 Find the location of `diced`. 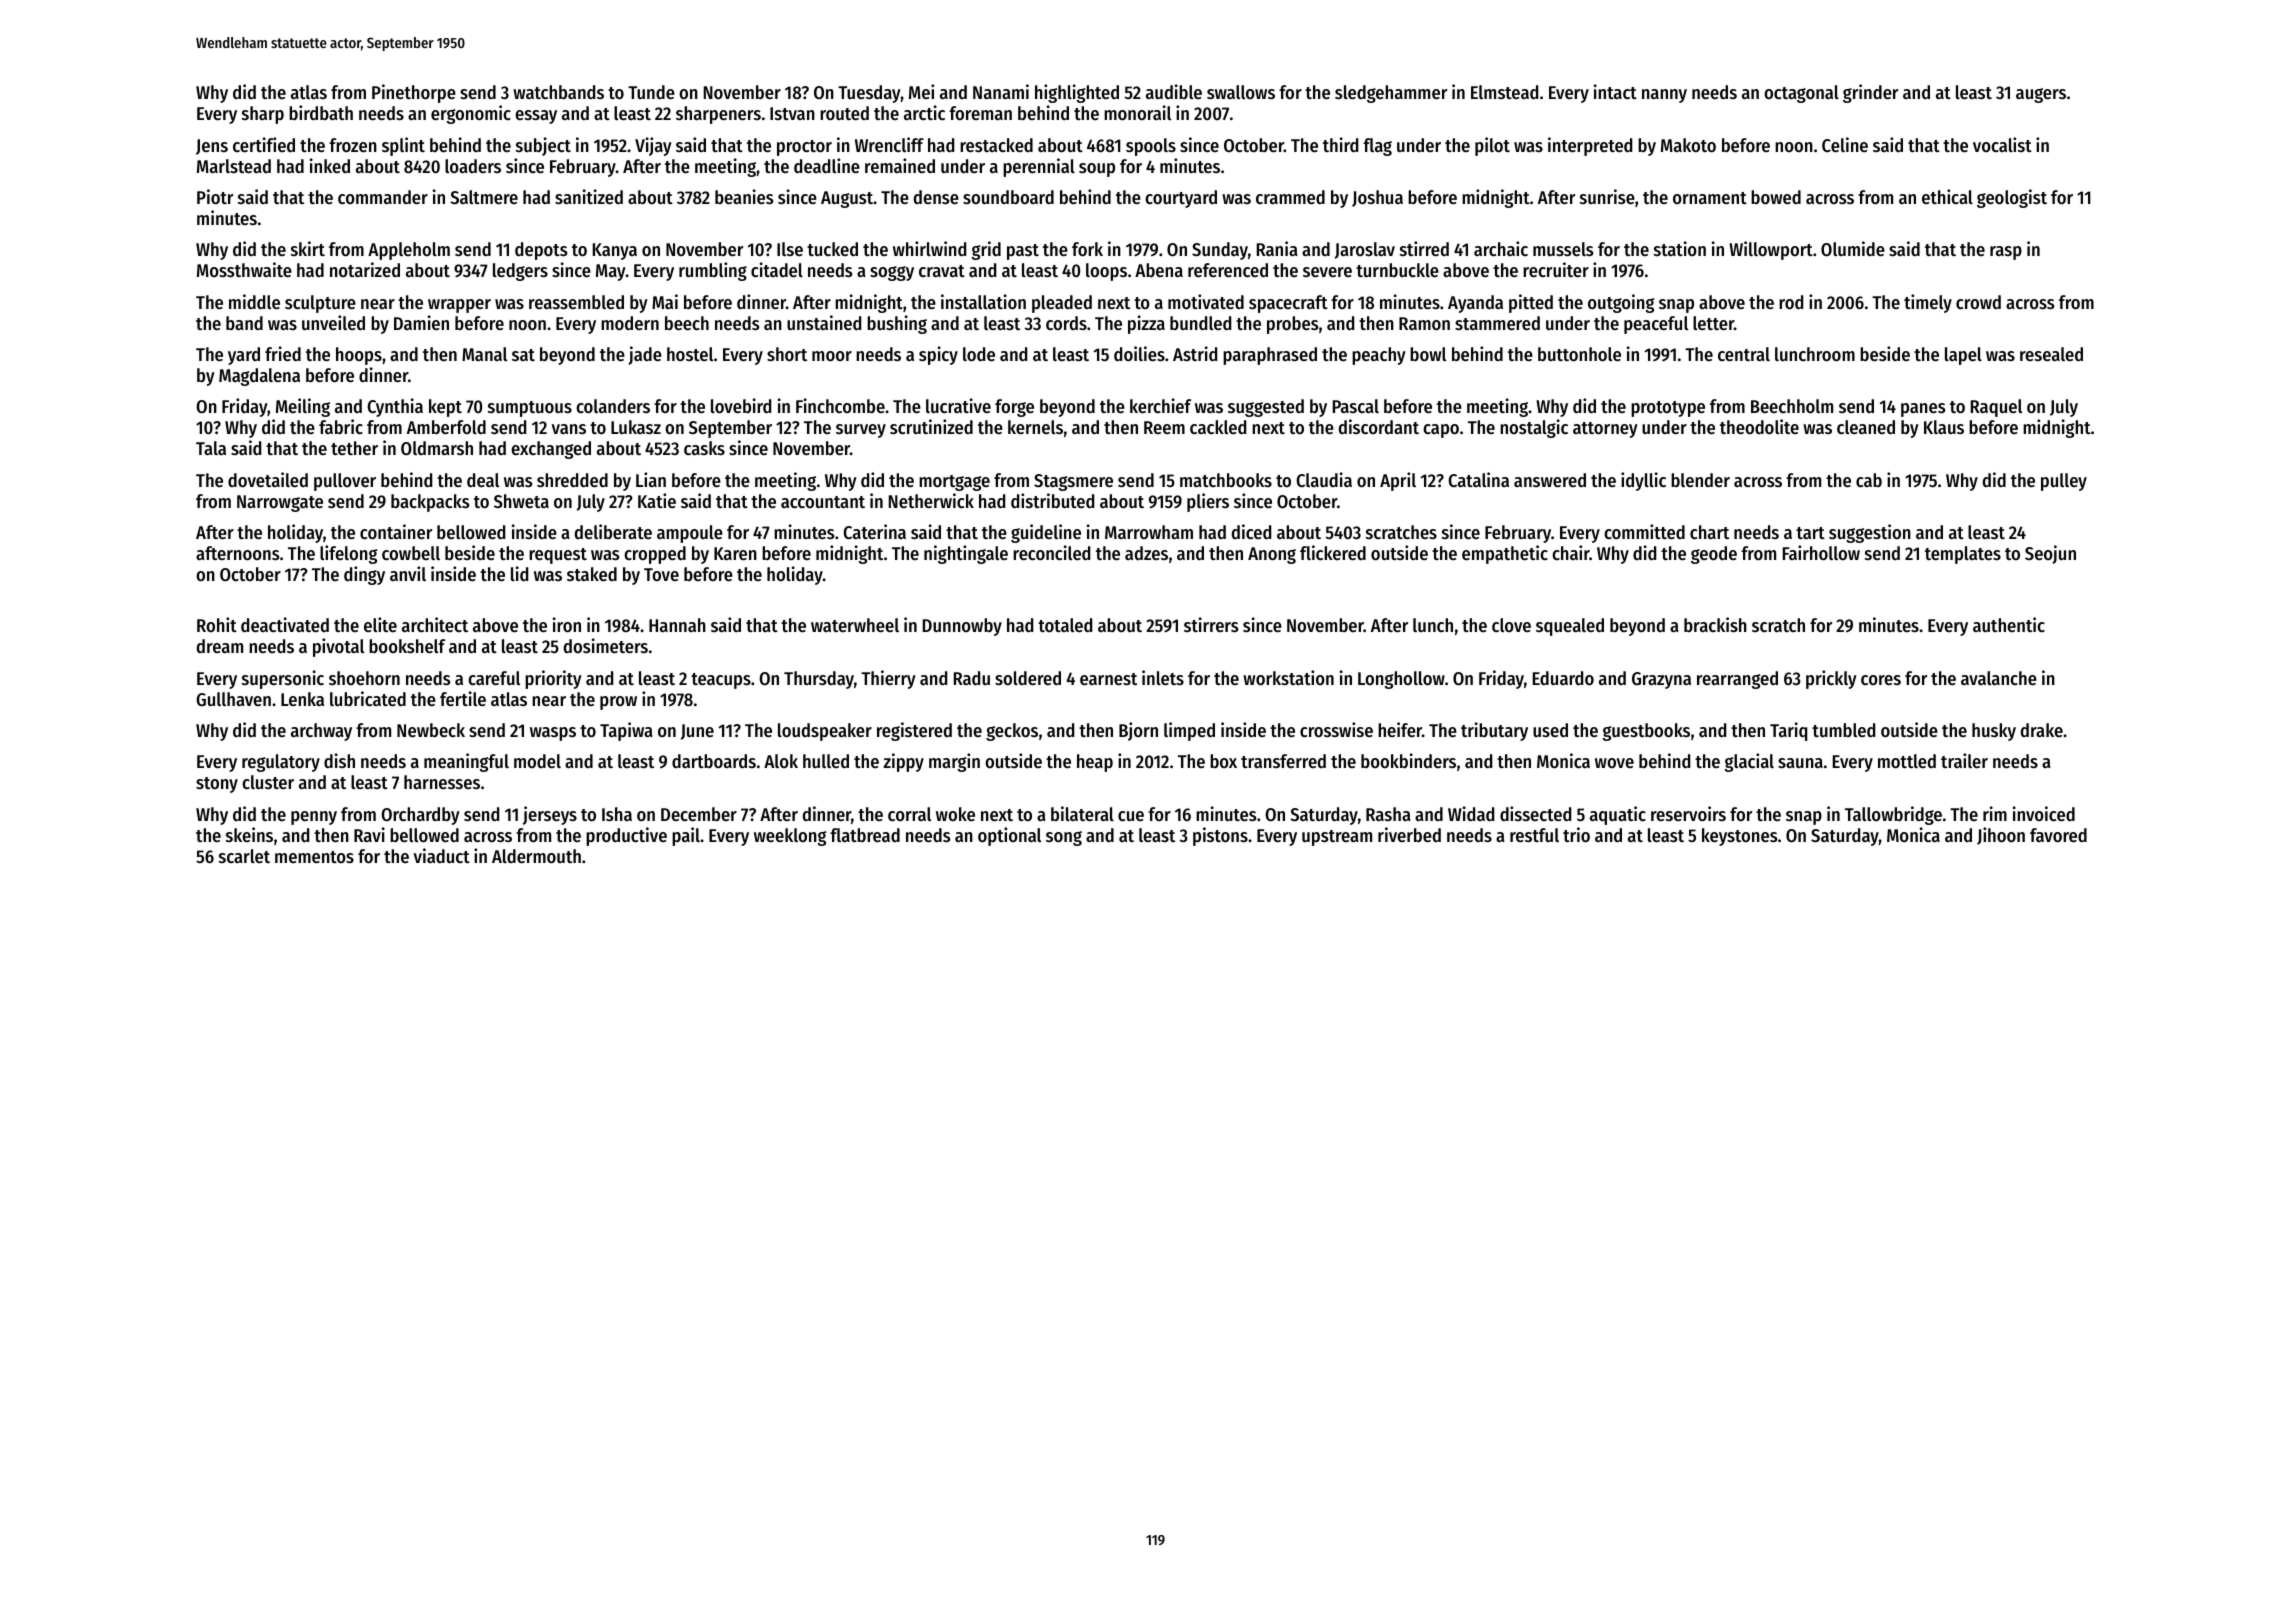

diced is located at coordinates (1251, 531).
